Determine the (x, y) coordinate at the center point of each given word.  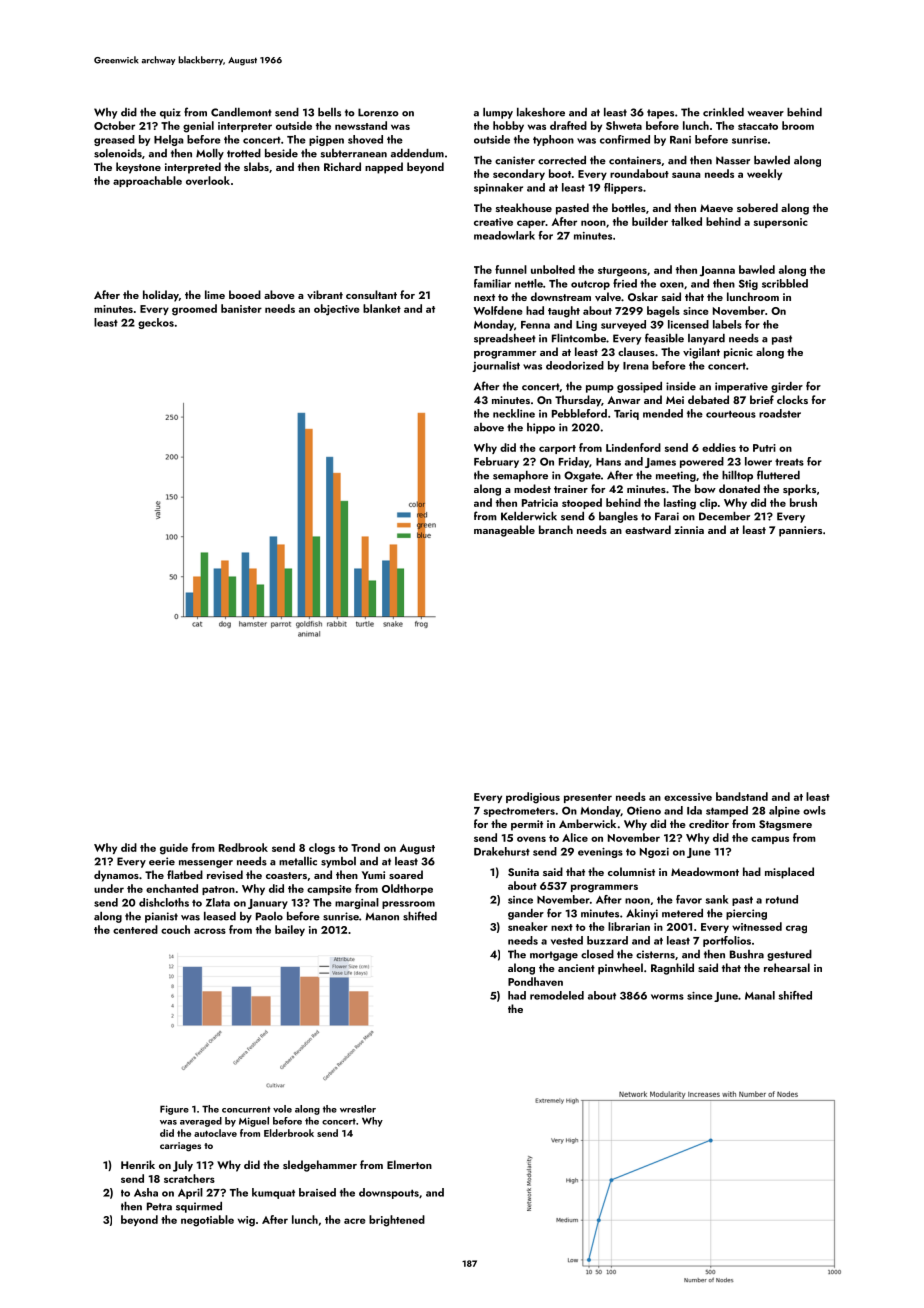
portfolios (727, 941)
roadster (780, 413)
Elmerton (409, 1164)
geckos (156, 323)
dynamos (116, 876)
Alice (575, 837)
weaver (765, 114)
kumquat (273, 1193)
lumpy (498, 113)
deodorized (575, 365)
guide (174, 849)
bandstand (742, 796)
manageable (504, 531)
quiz (170, 113)
